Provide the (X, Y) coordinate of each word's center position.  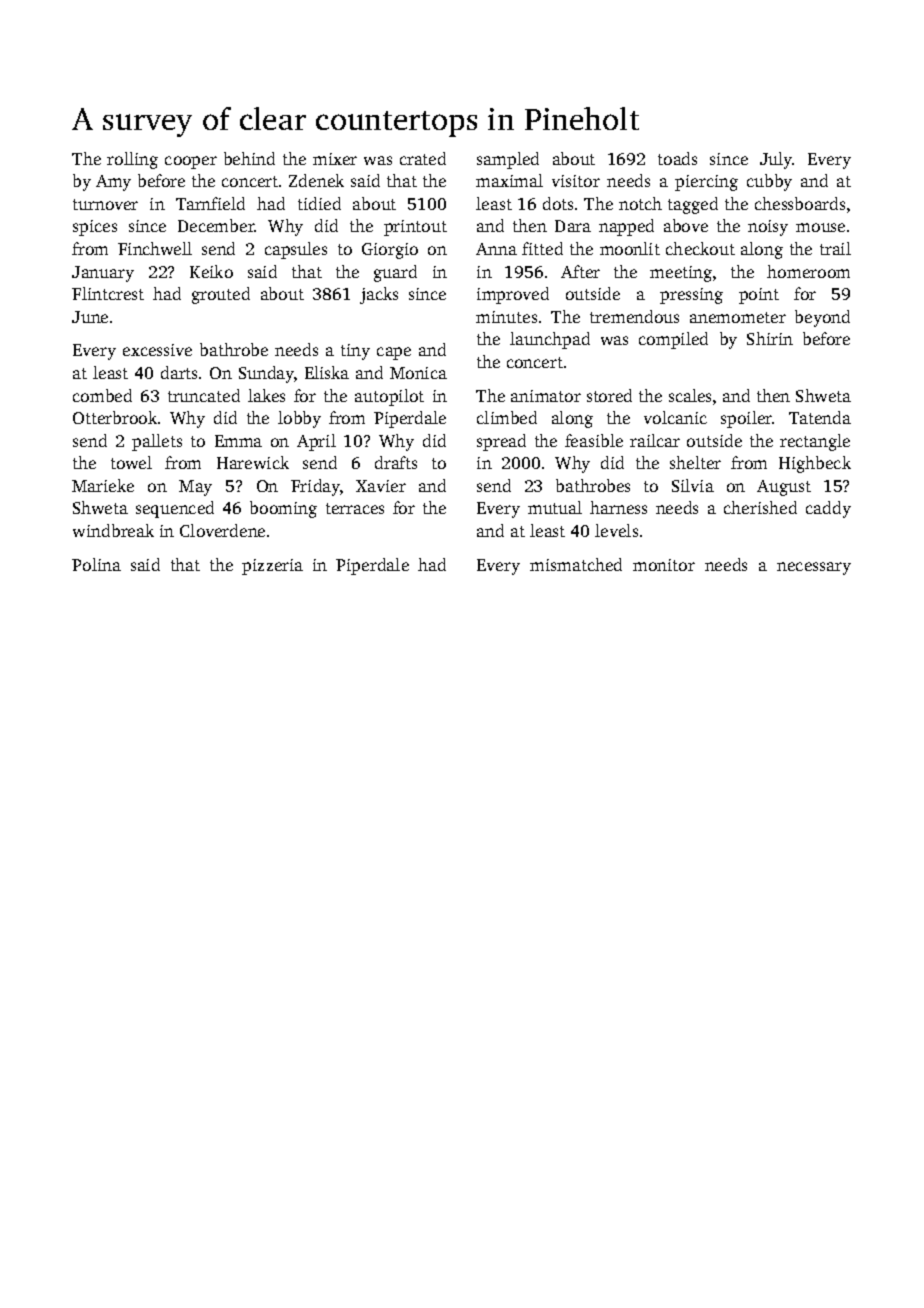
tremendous (634, 316)
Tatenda (820, 417)
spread (501, 442)
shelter (695, 462)
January (103, 274)
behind (249, 158)
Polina (96, 564)
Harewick (253, 462)
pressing (691, 296)
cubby (769, 182)
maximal (509, 180)
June (90, 317)
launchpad (550, 340)
